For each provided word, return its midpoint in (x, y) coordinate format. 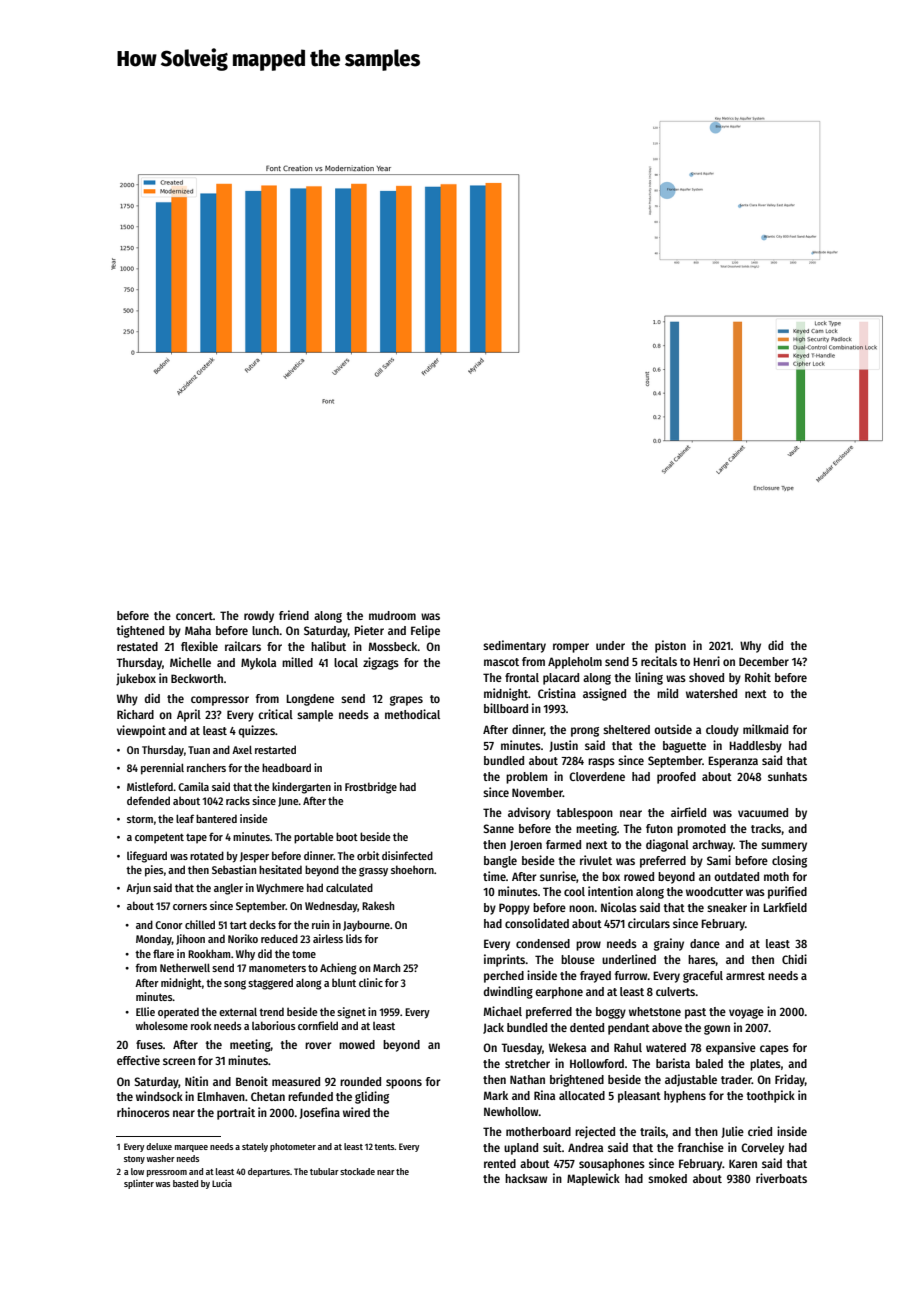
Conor (169, 925)
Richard (135, 714)
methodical (412, 714)
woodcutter (714, 891)
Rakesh (378, 905)
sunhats (787, 776)
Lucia (222, 1183)
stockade (357, 1171)
